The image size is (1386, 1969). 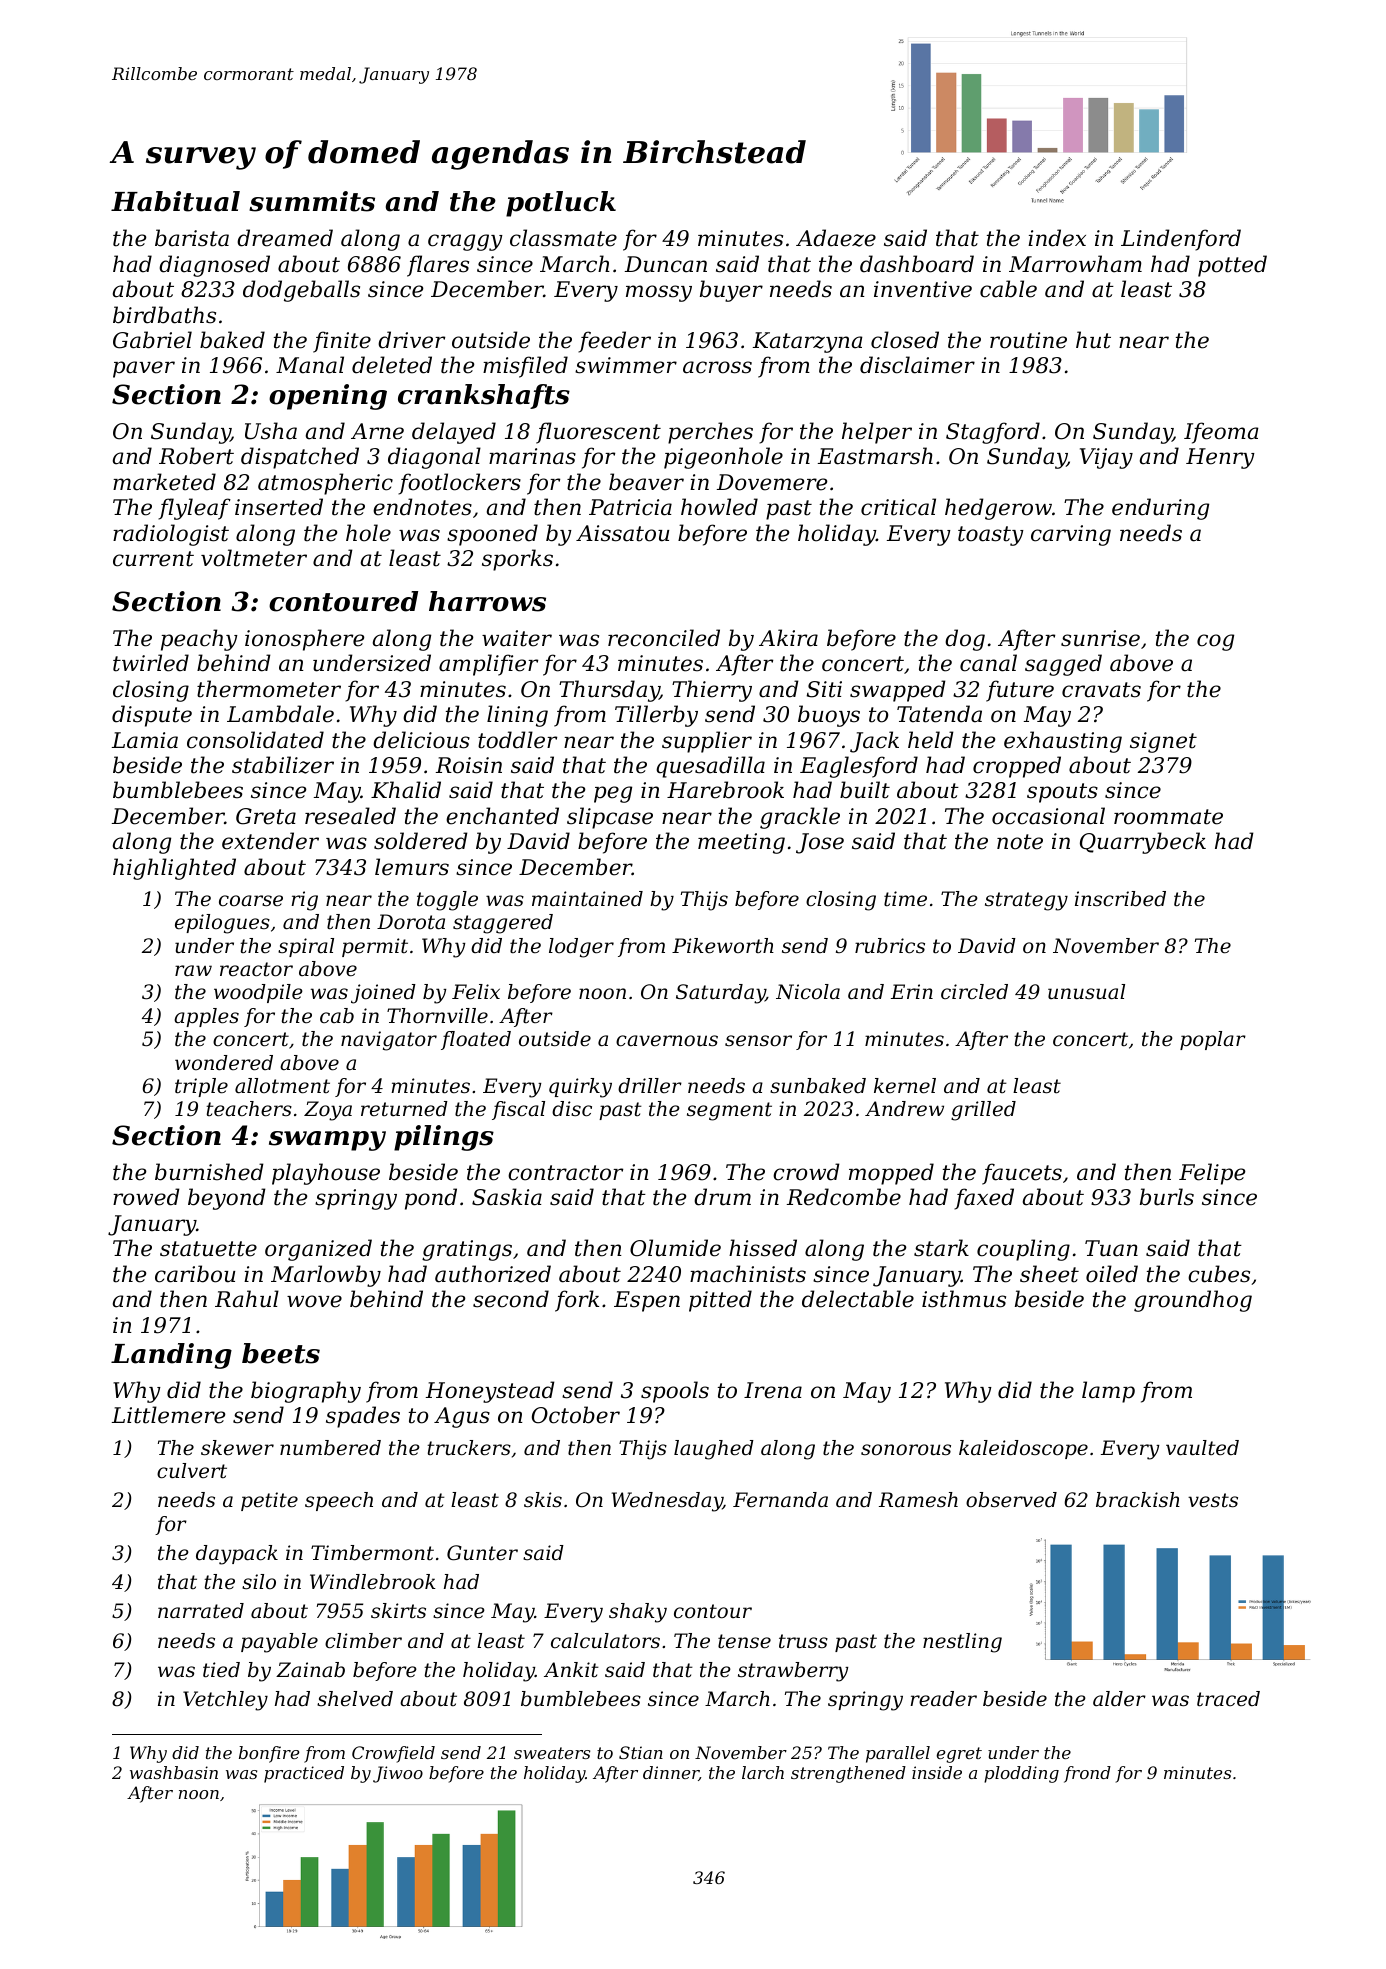 What do you see at coordinates (487, 601) in the screenshot?
I see `harrows` at bounding box center [487, 601].
